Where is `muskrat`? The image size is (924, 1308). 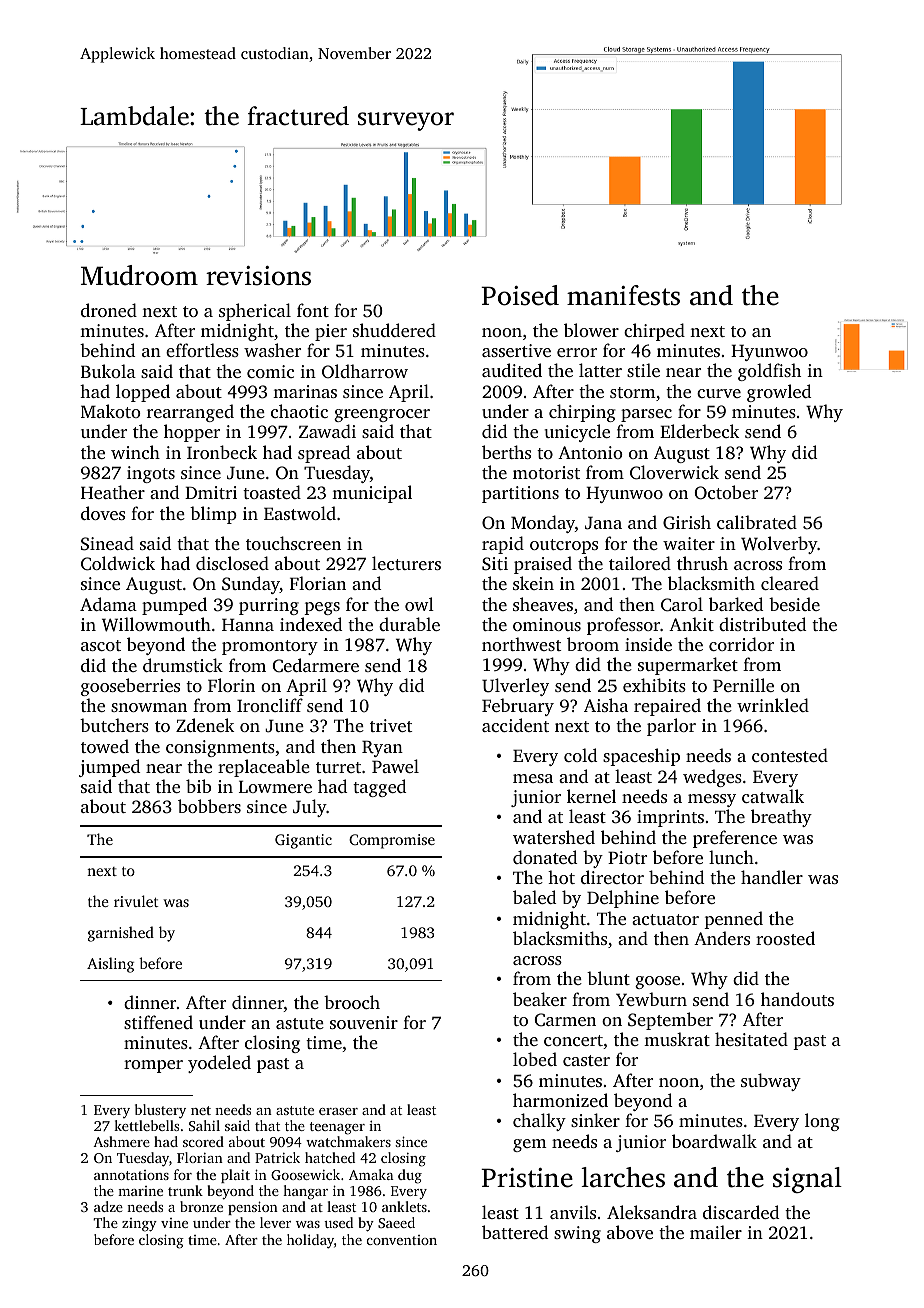
muskrat is located at coordinates (677, 1039).
